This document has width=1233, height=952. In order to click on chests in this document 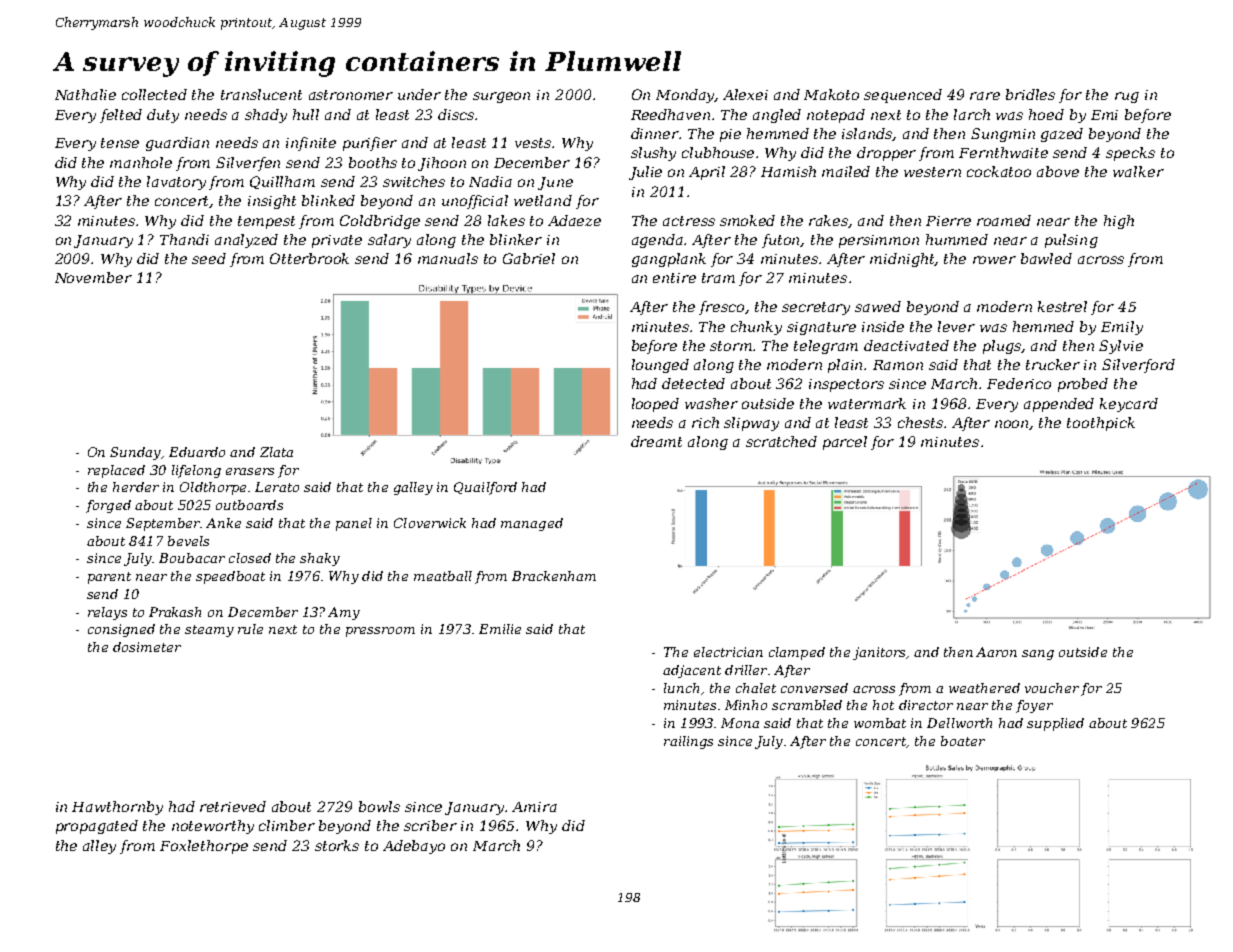, I will do `click(920, 422)`.
